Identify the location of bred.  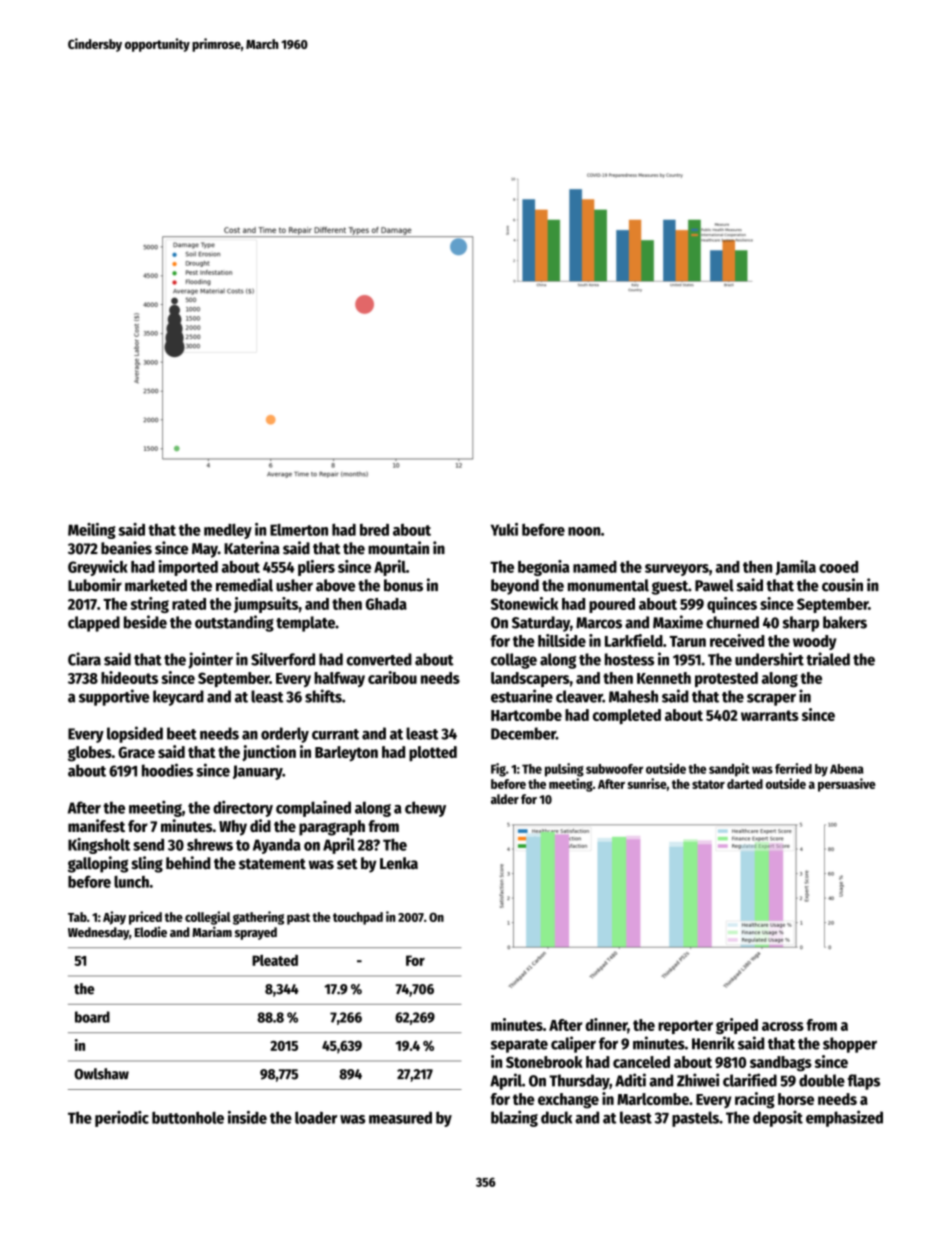
(374, 530).
